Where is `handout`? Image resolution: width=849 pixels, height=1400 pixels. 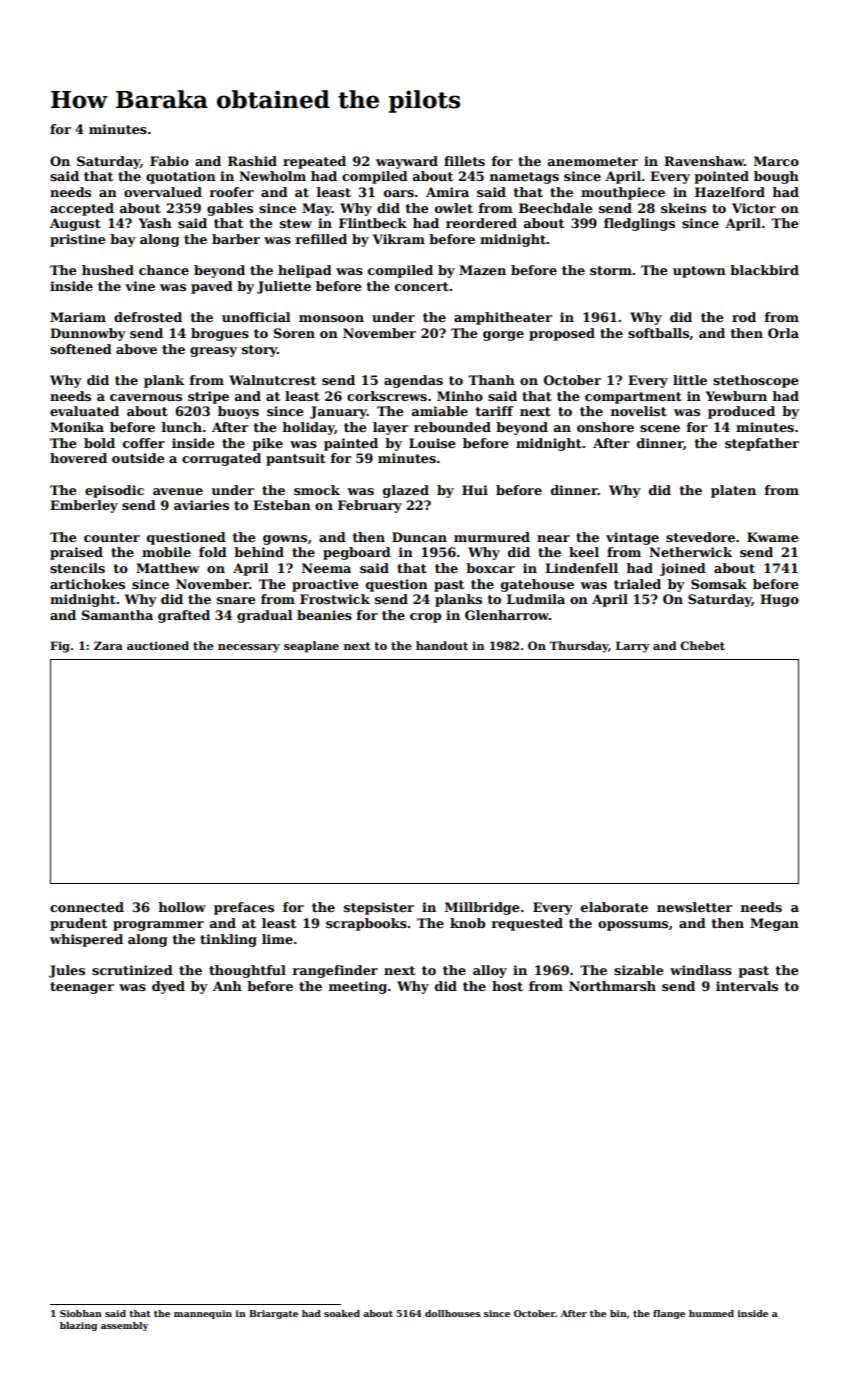 handout is located at coordinates (442, 645).
